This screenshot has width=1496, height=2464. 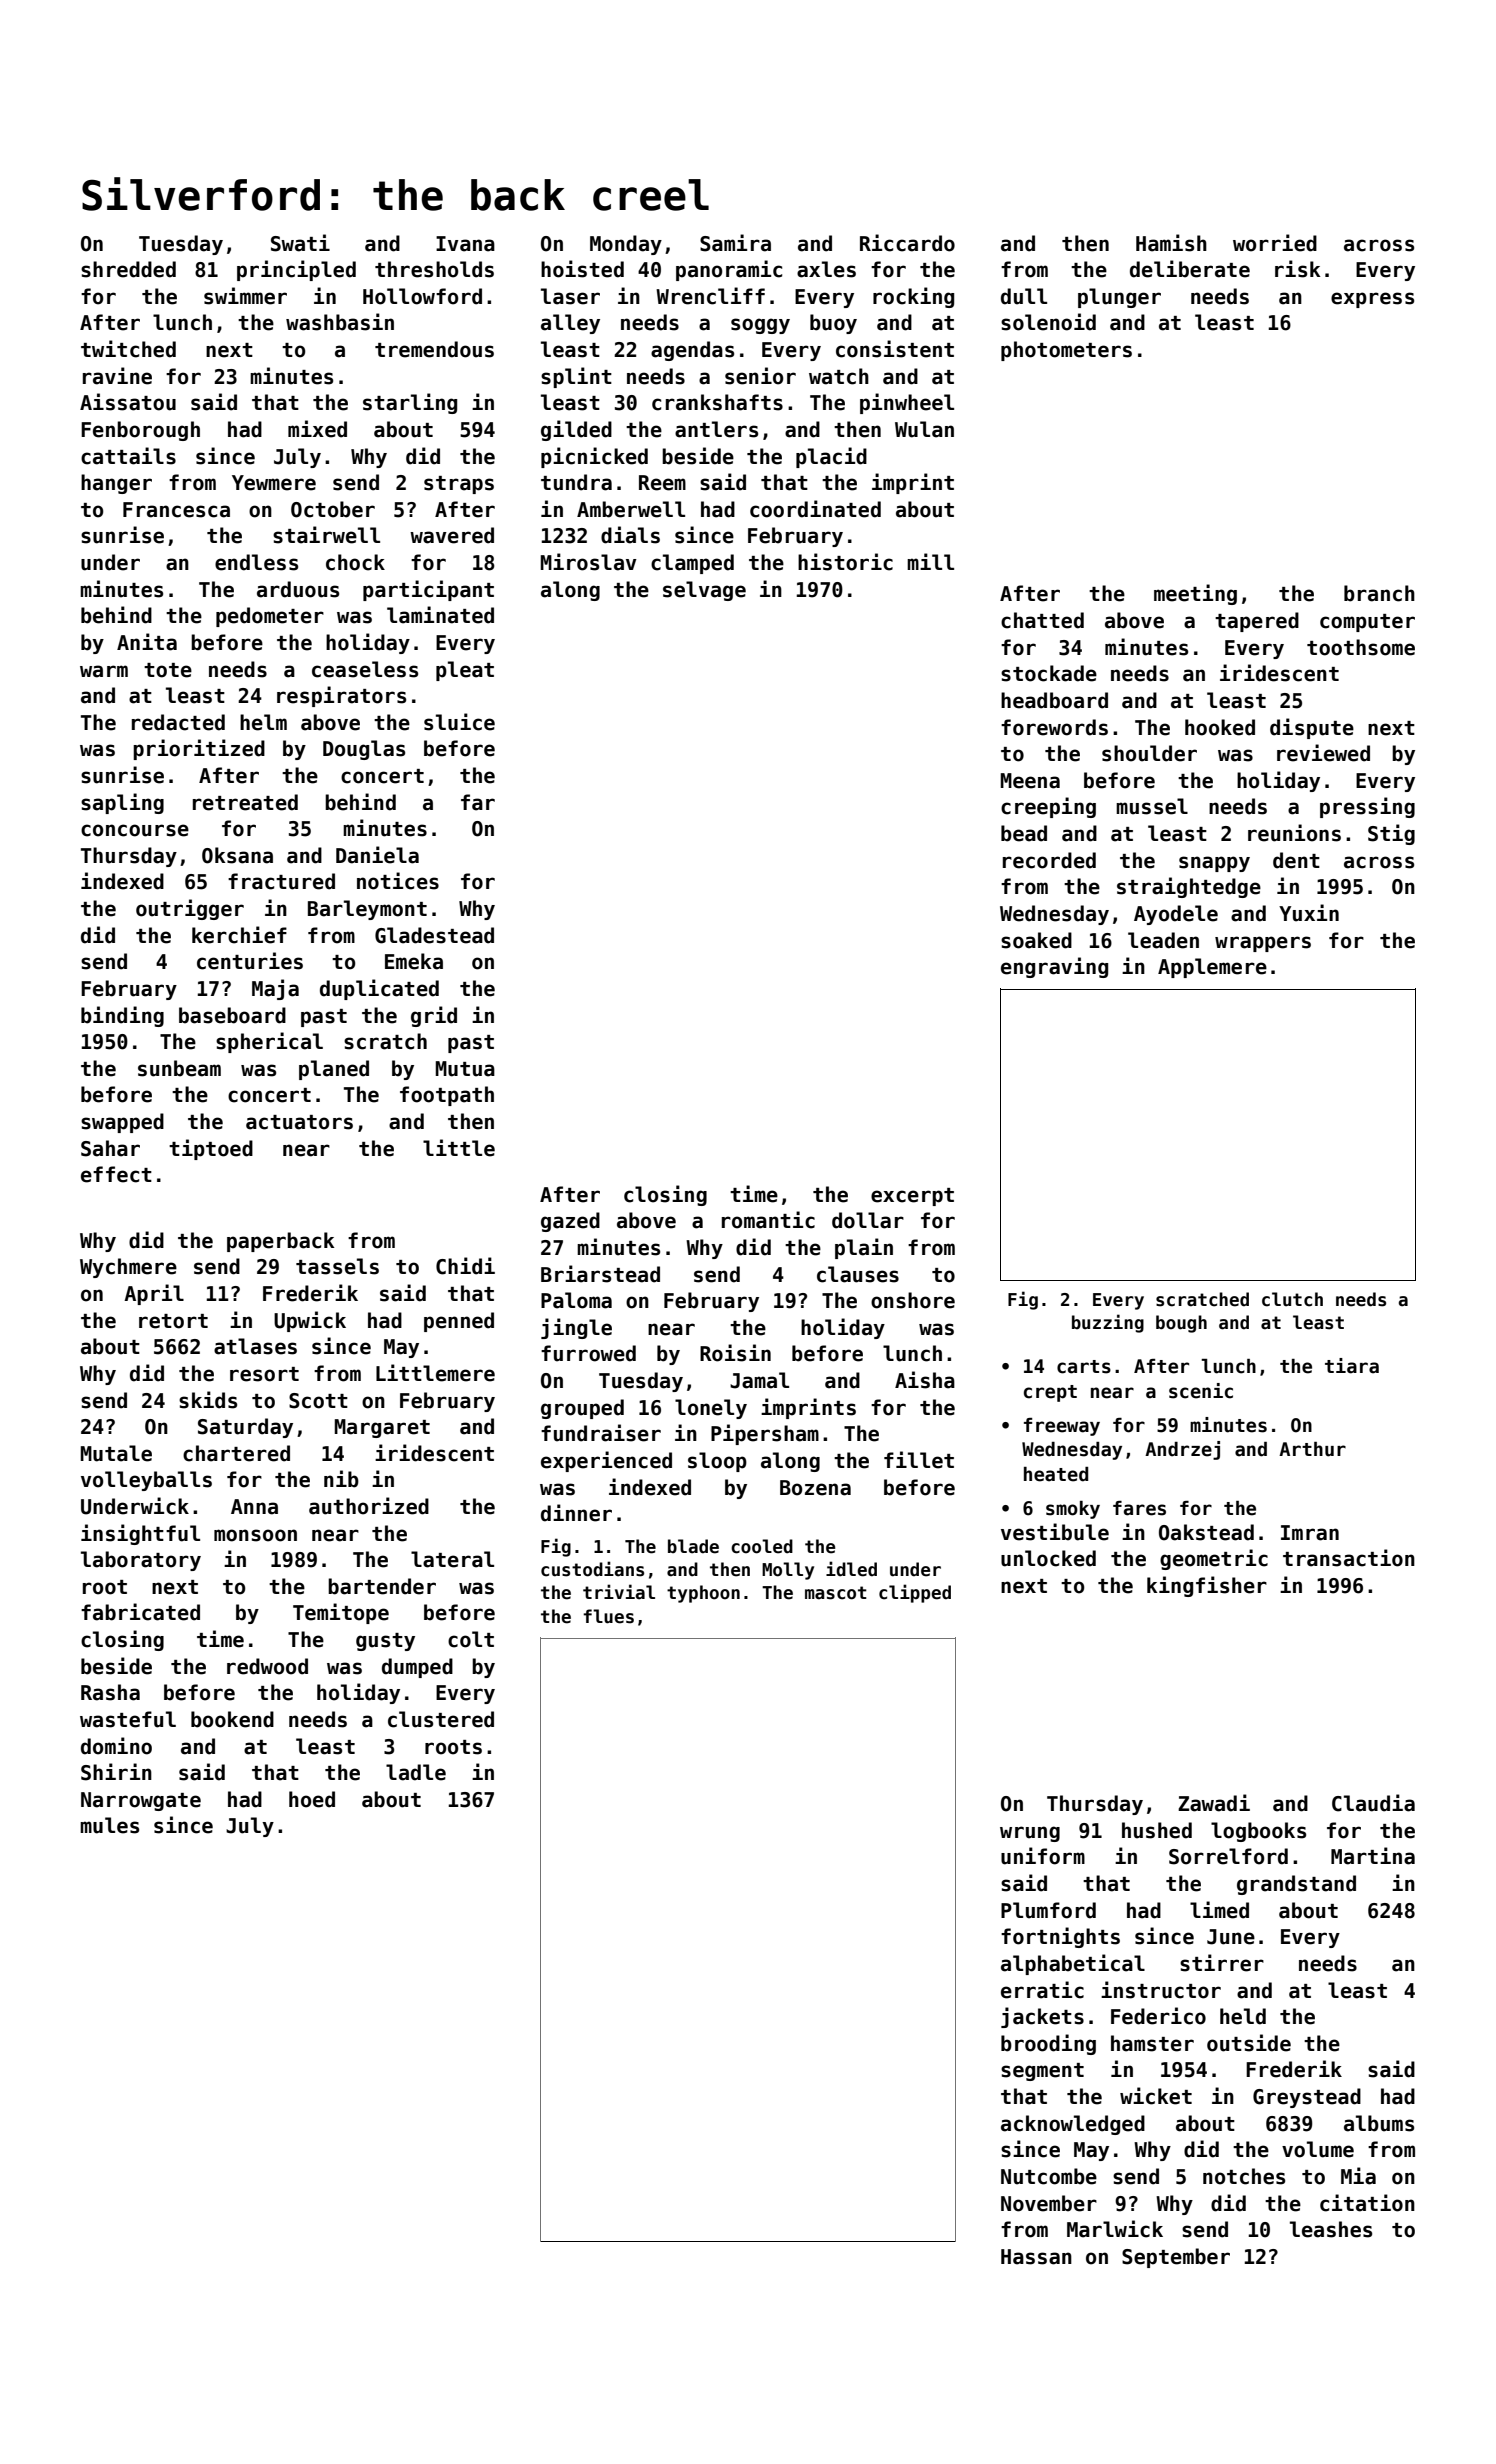 What do you see at coordinates (833, 324) in the screenshot?
I see `buoy` at bounding box center [833, 324].
